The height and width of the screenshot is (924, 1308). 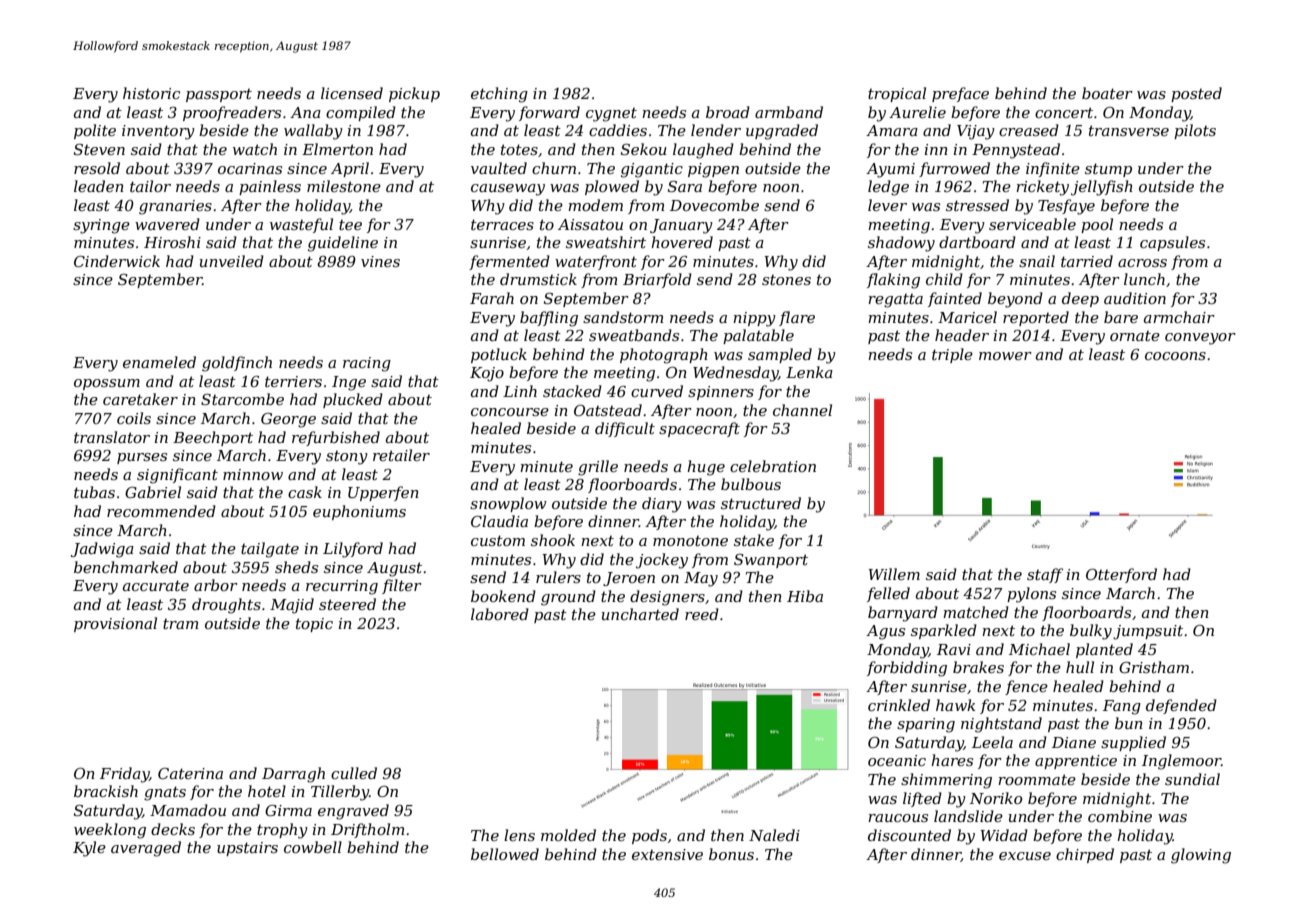 What do you see at coordinates (887, 205) in the screenshot?
I see `lever` at bounding box center [887, 205].
